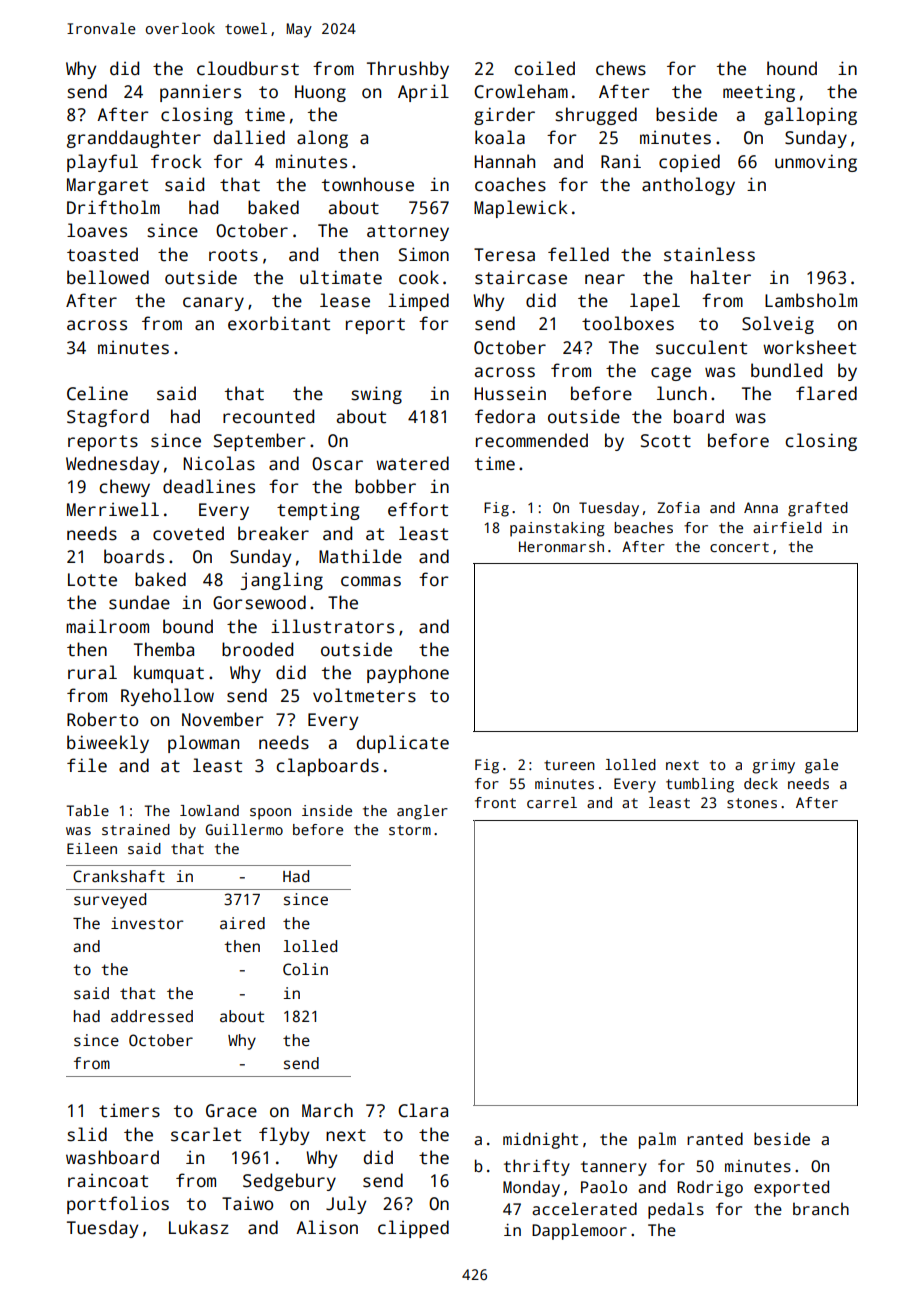 This document has width=924, height=1308. I want to click on Celine, so click(97, 393).
